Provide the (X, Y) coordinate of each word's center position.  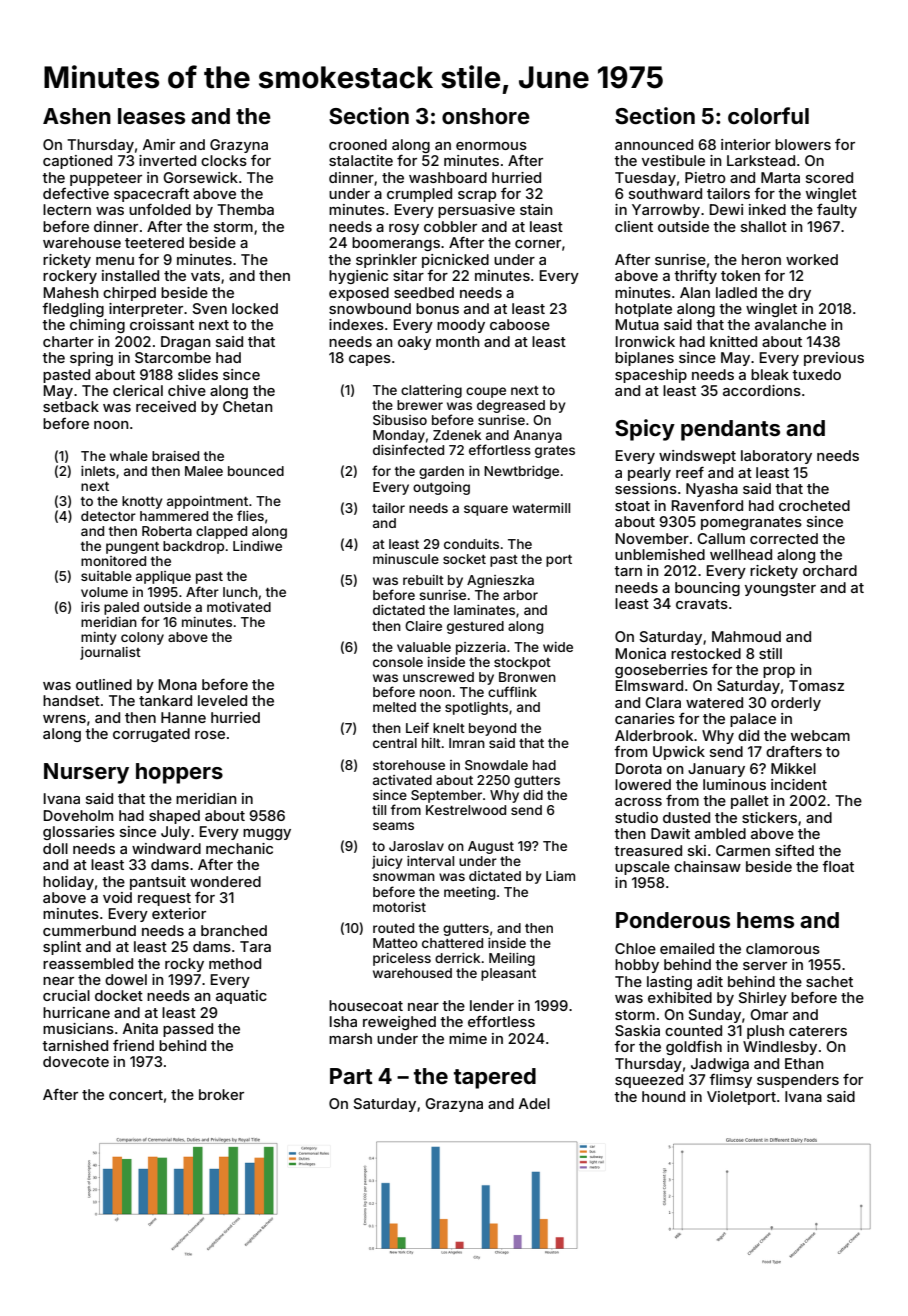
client (634, 226)
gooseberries (661, 671)
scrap (477, 196)
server (765, 966)
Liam (560, 876)
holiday (68, 883)
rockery (70, 277)
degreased (511, 406)
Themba (245, 209)
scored (829, 177)
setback (71, 406)
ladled (736, 292)
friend (133, 1045)
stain (536, 209)
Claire (423, 626)
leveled (222, 700)
